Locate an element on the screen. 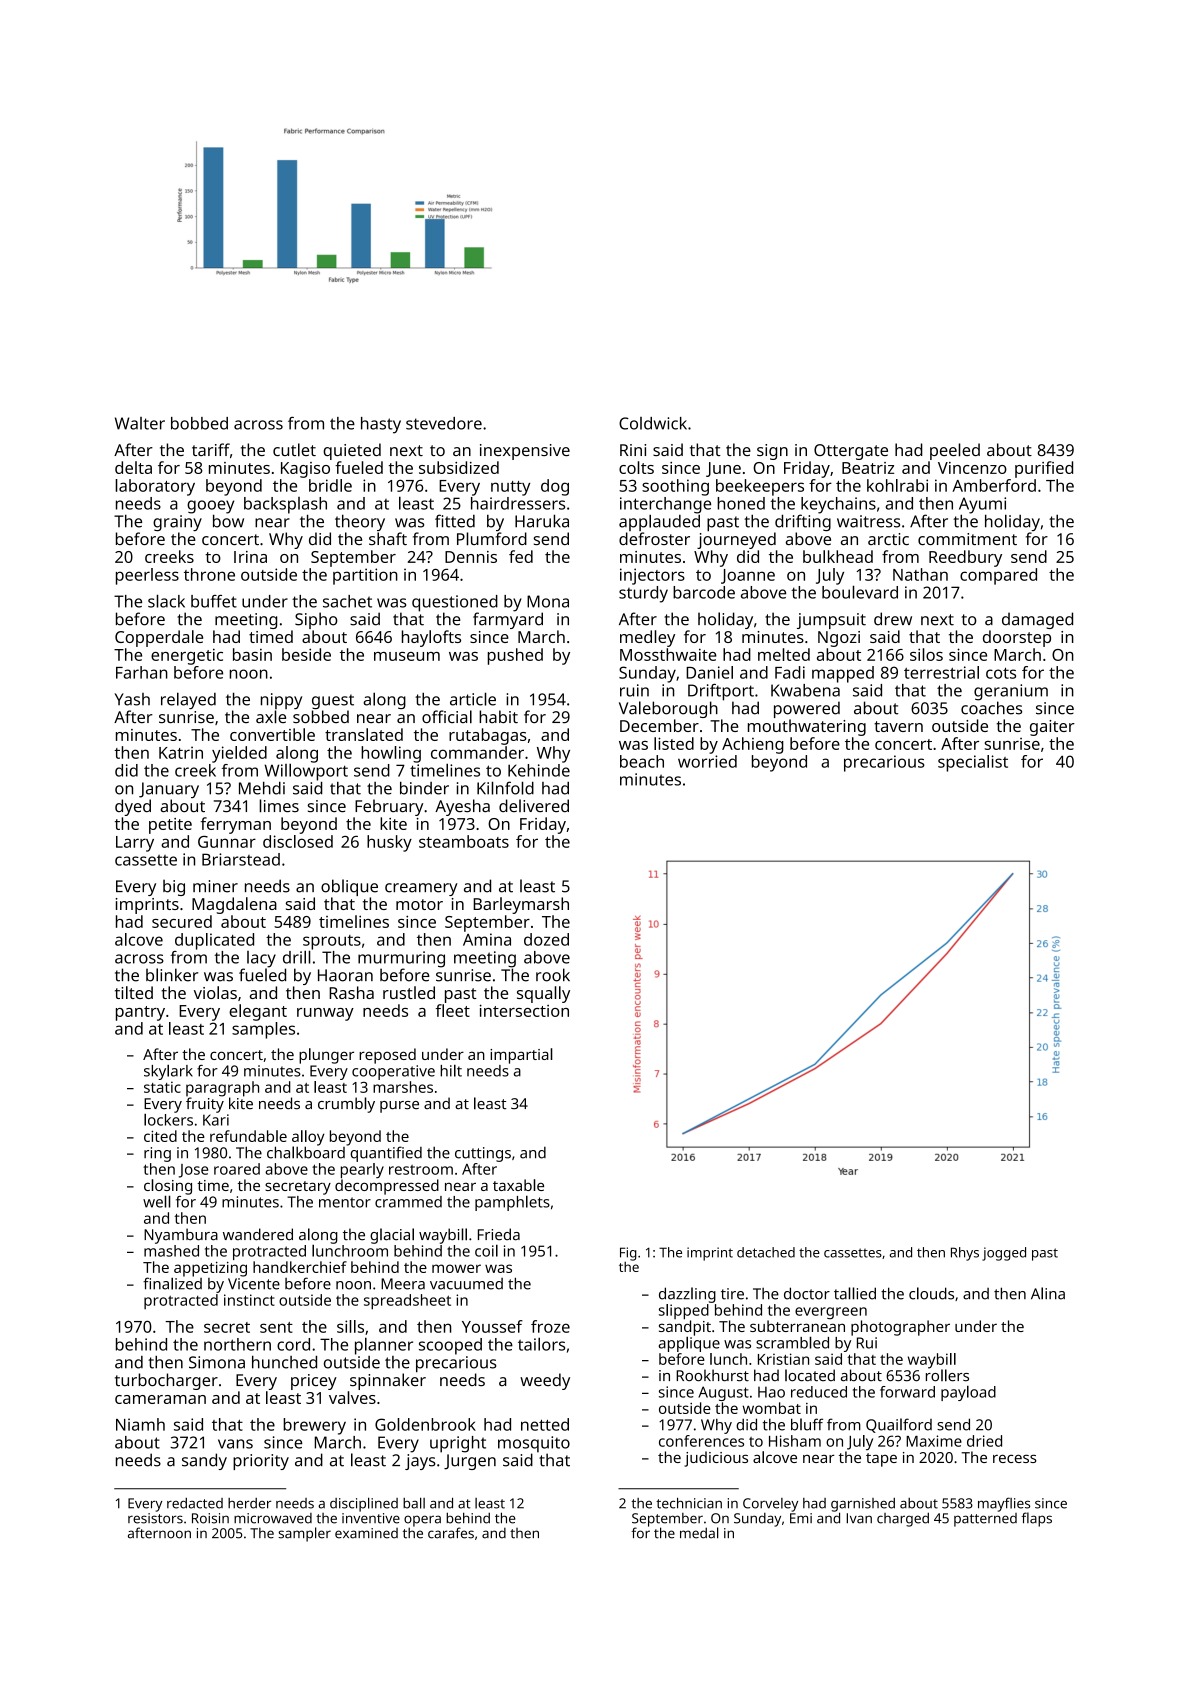 This screenshot has width=1189, height=1682. Barleymarsh is located at coordinates (521, 905).
